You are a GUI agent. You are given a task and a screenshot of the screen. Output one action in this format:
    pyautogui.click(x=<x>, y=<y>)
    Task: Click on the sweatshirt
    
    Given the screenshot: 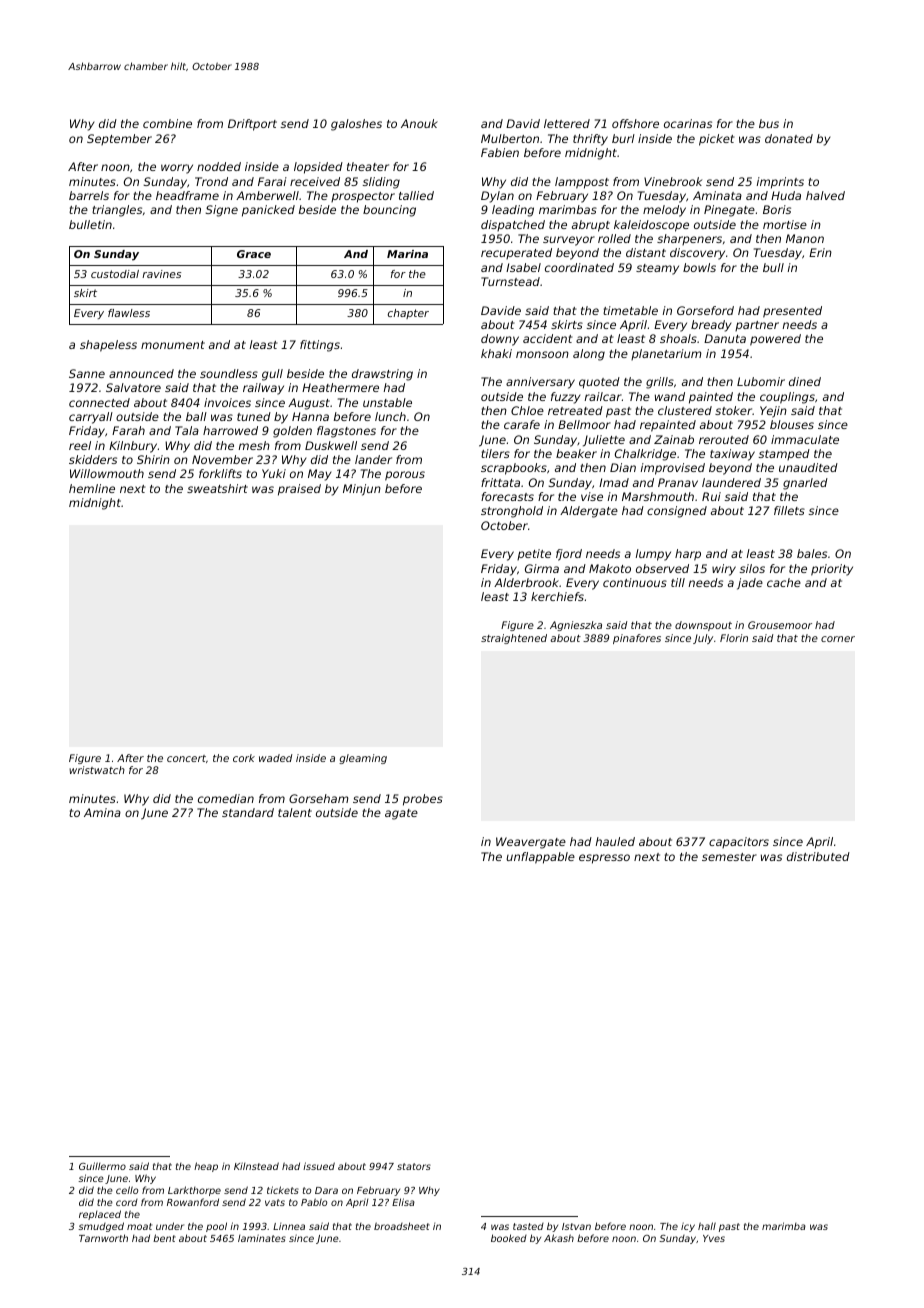 What is the action you would take?
    pyautogui.click(x=217, y=488)
